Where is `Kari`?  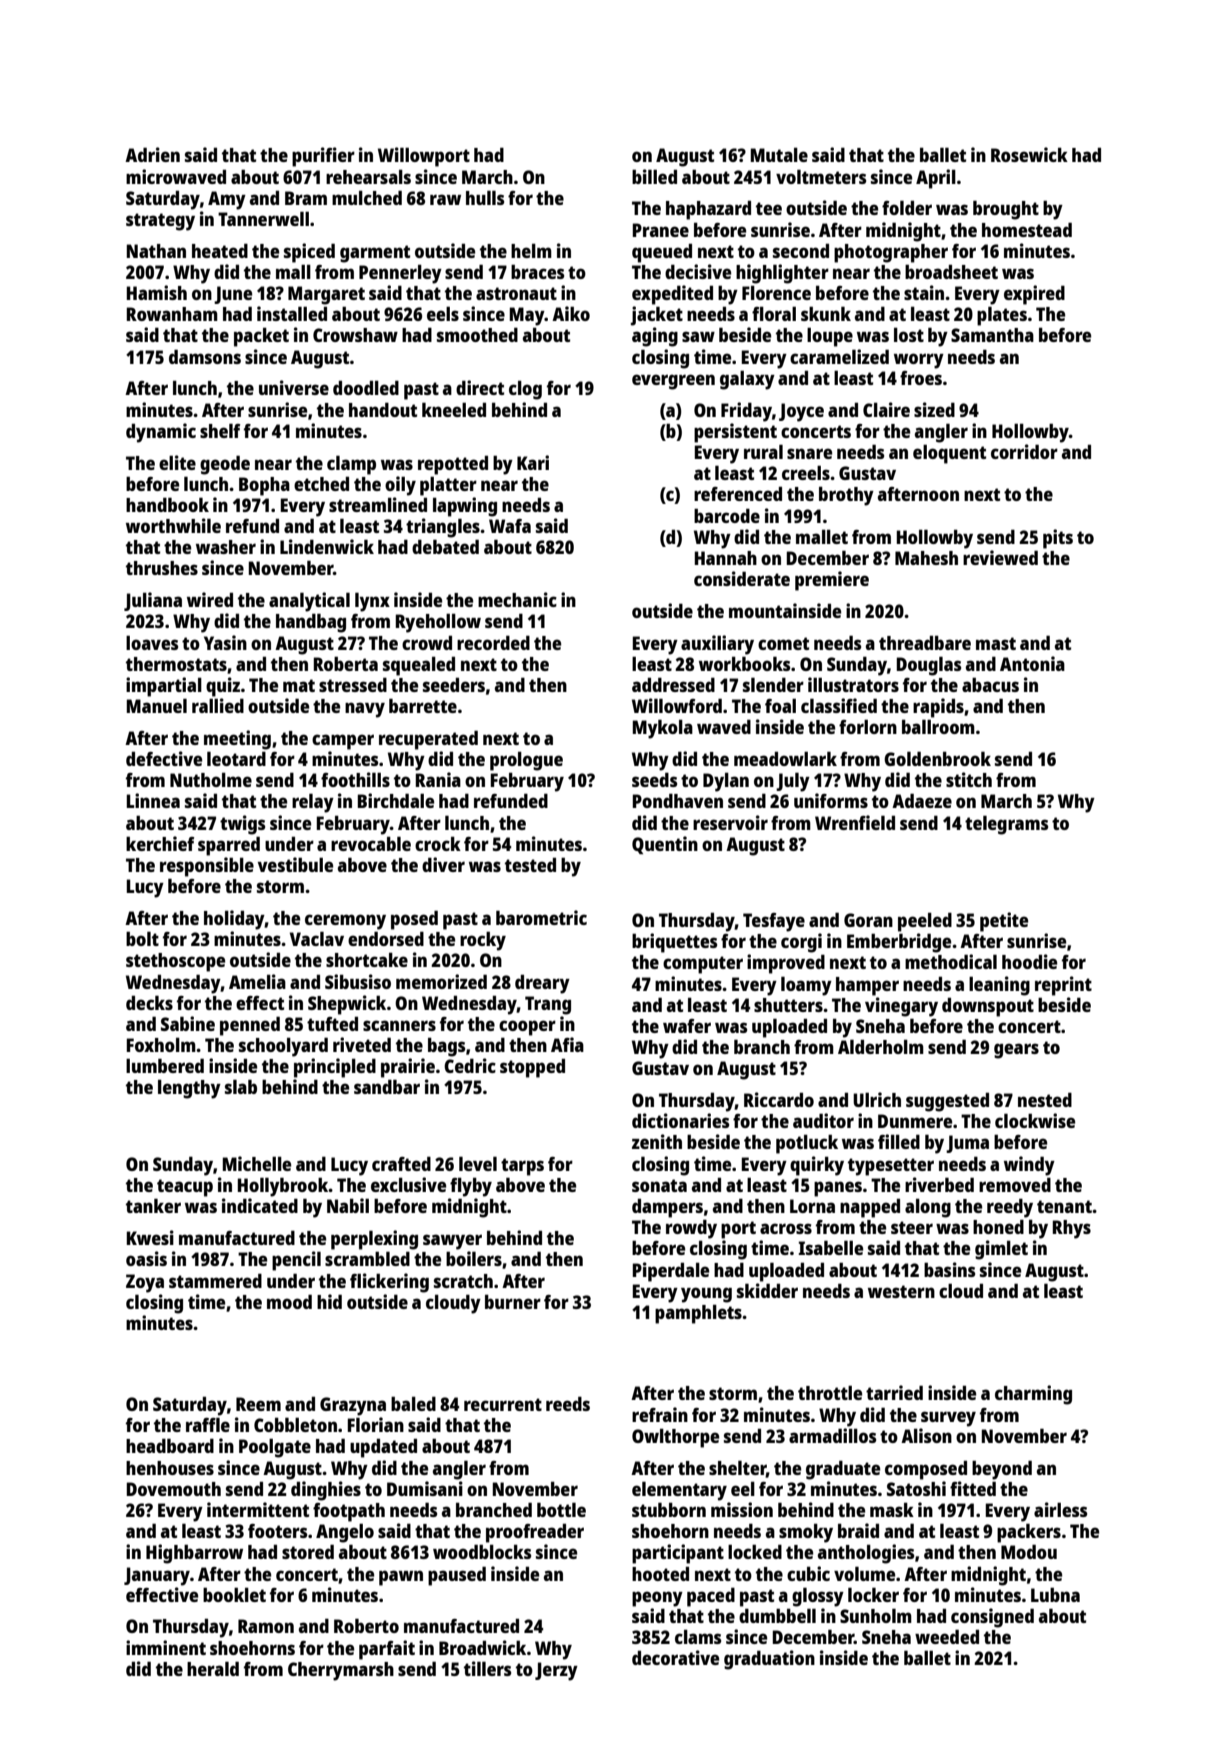
Kari is located at coordinates (533, 462).
